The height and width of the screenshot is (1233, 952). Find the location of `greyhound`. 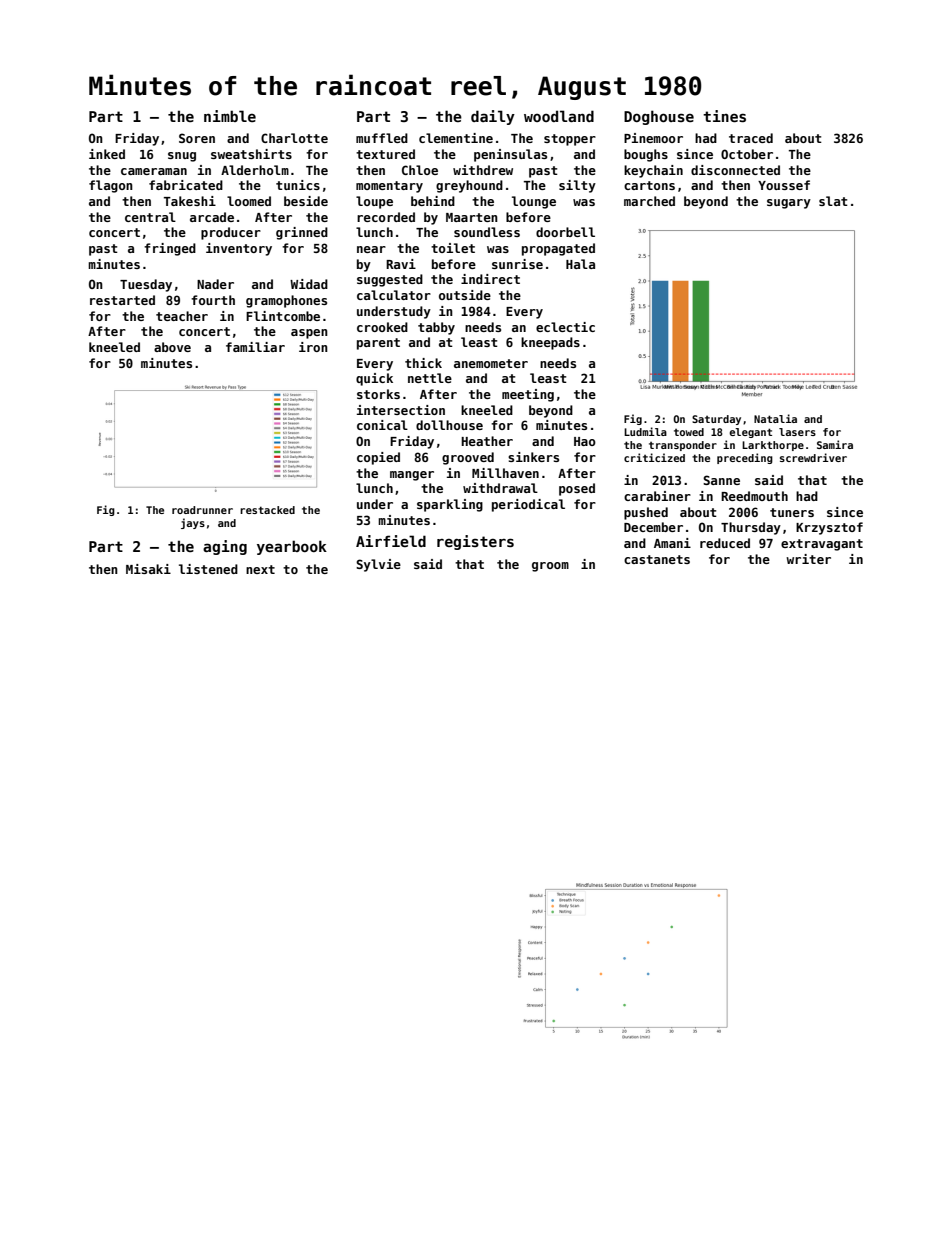

greyhound is located at coordinates (469, 186).
